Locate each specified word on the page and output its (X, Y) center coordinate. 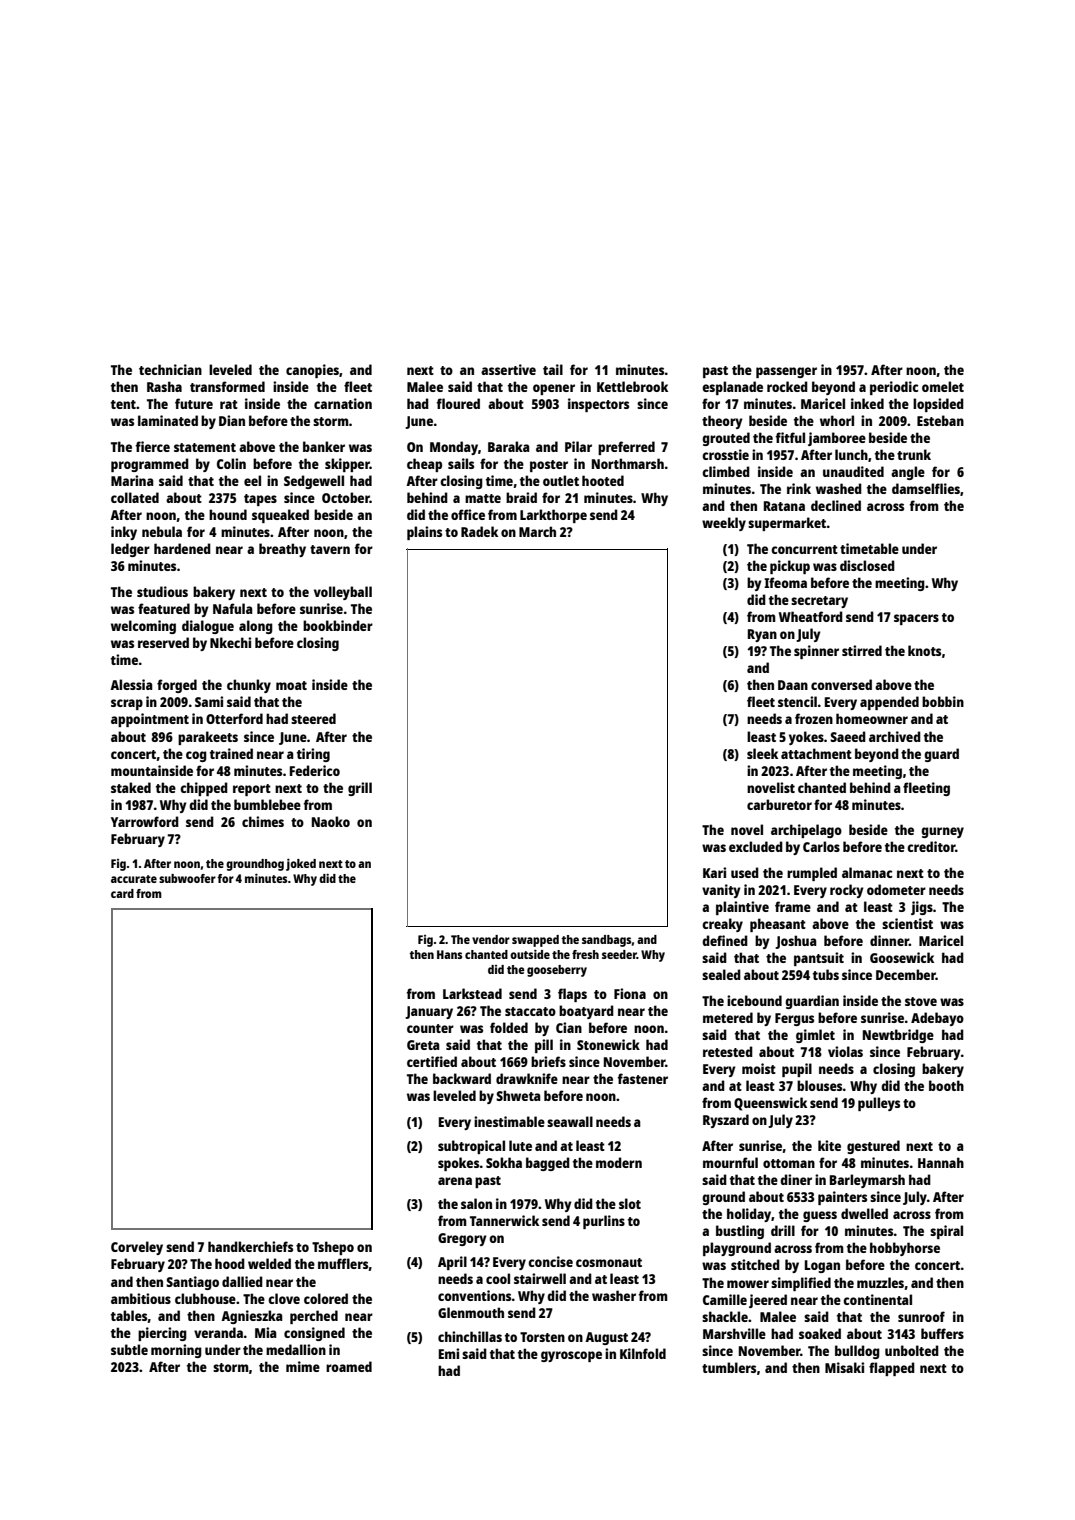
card (122, 893)
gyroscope (571, 1356)
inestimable (509, 1121)
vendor (491, 939)
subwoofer (187, 878)
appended (889, 703)
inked (867, 403)
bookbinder (338, 625)
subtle (129, 1349)
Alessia (131, 684)
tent (123, 404)
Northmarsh (628, 463)
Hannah (941, 1162)
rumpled (812, 874)
